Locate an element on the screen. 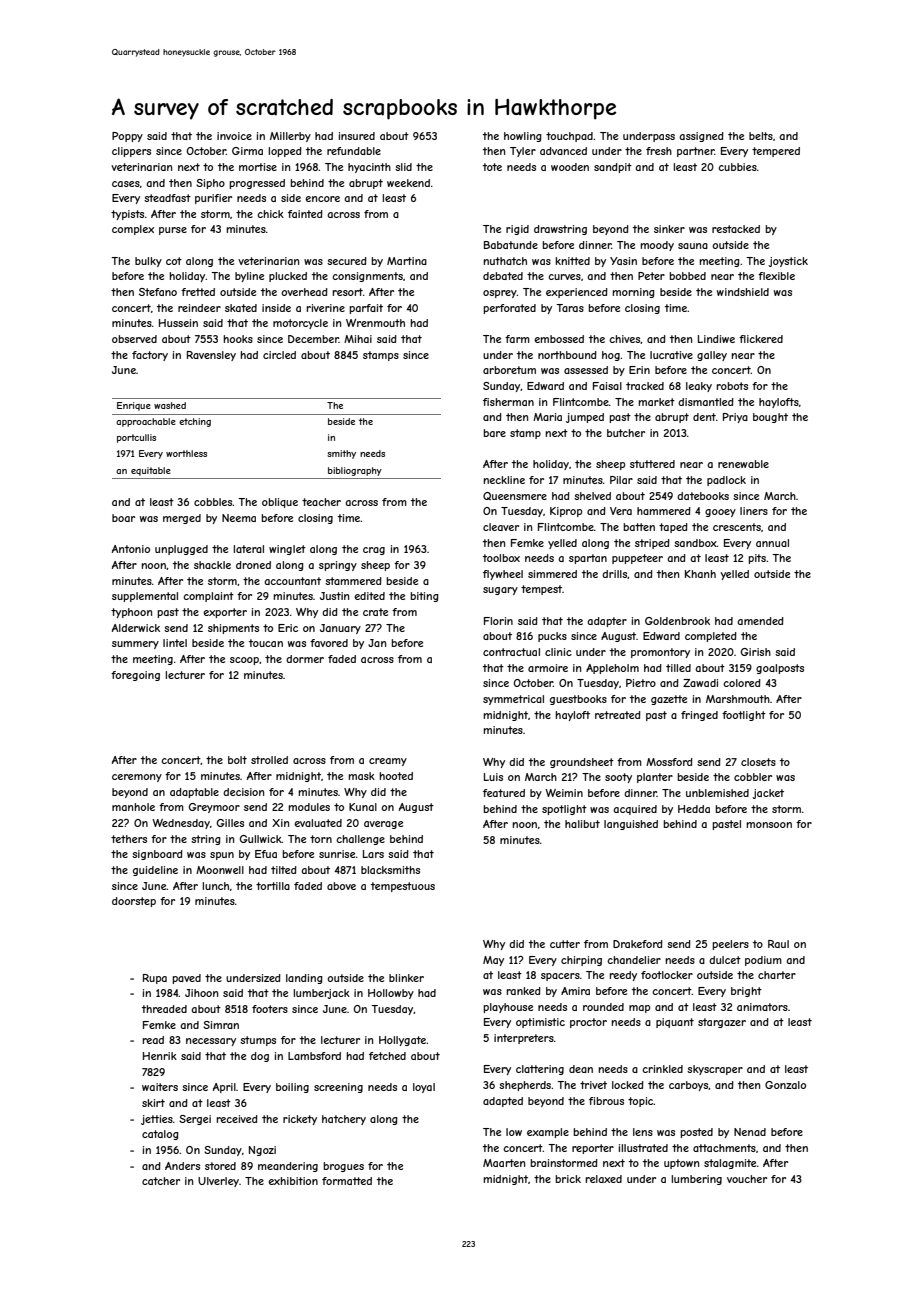  annual is located at coordinates (772, 543).
